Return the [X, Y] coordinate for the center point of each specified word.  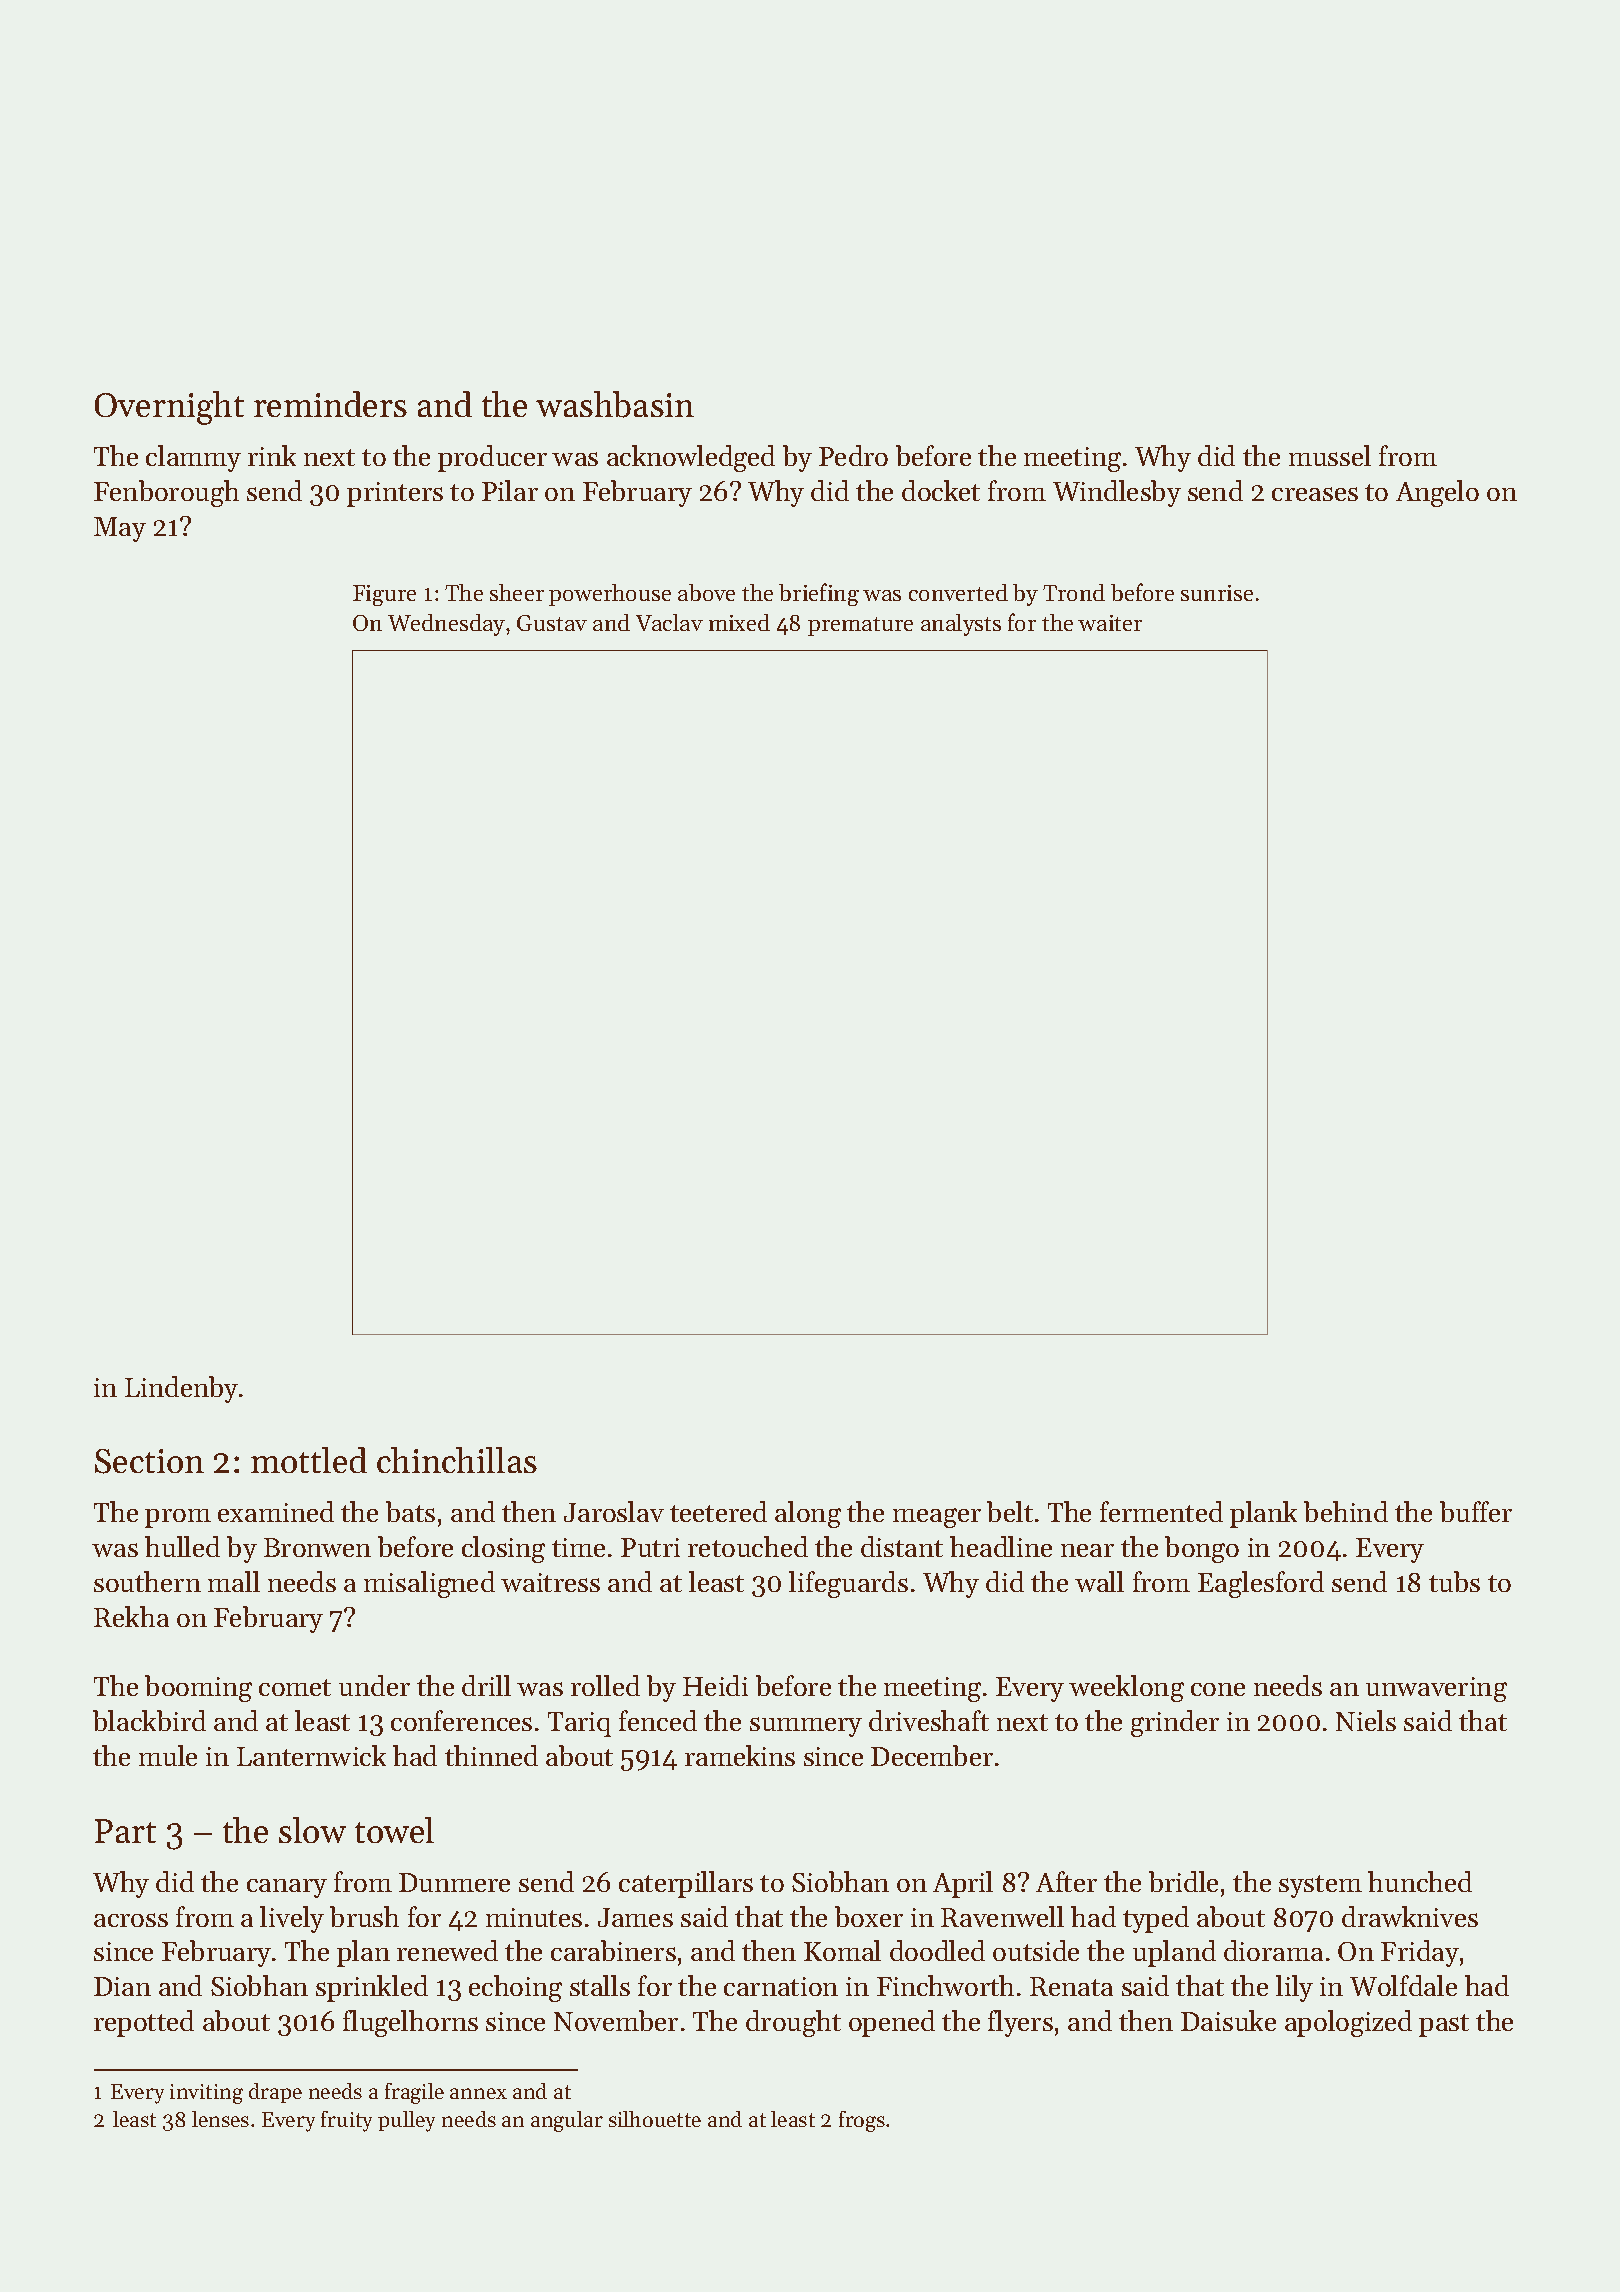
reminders [330, 404]
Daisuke [1228, 2020]
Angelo [1437, 493]
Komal [842, 1950]
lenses [220, 2119]
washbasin [615, 404]
